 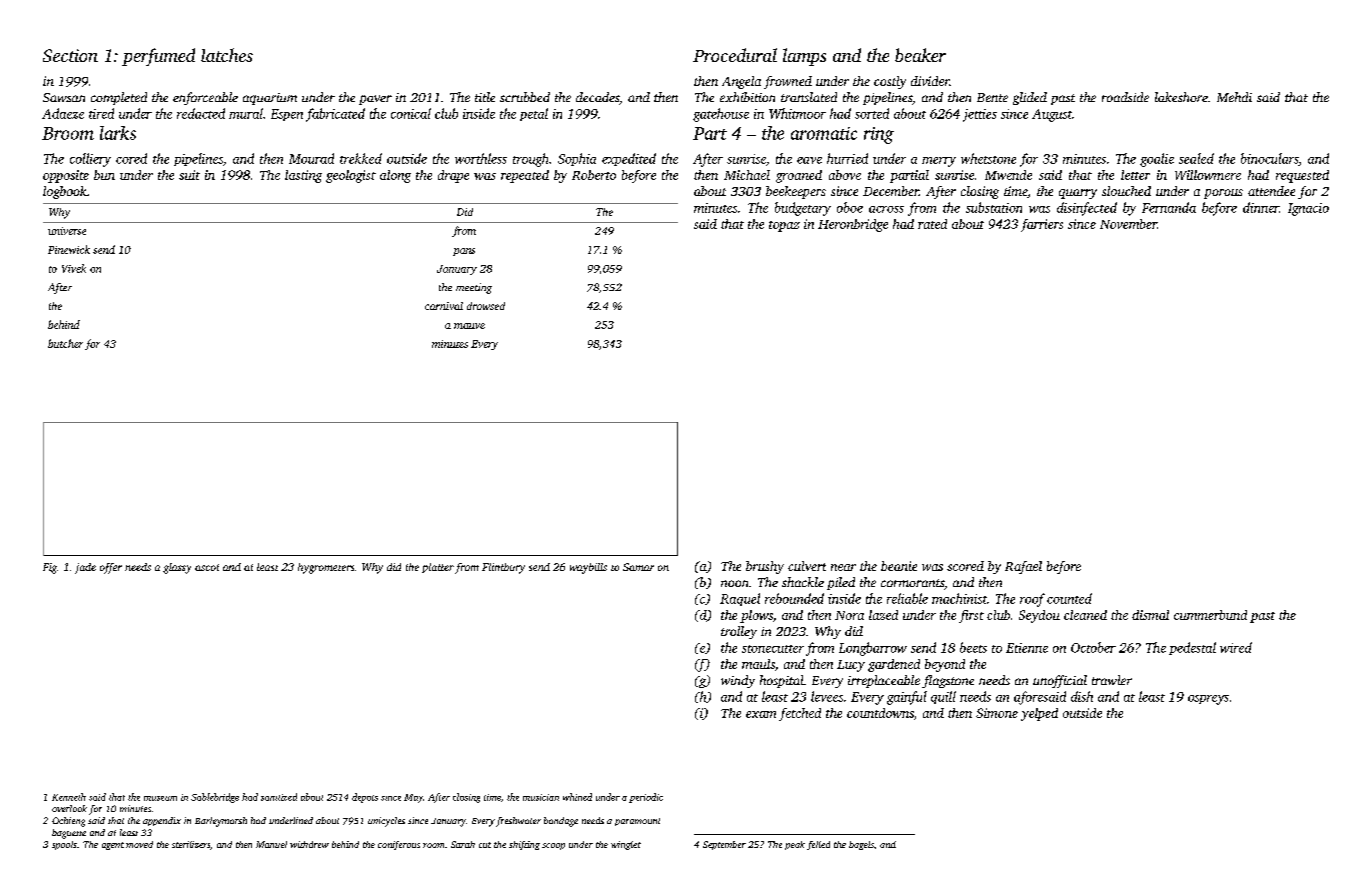 I want to click on Vivek, so click(x=74, y=268).
